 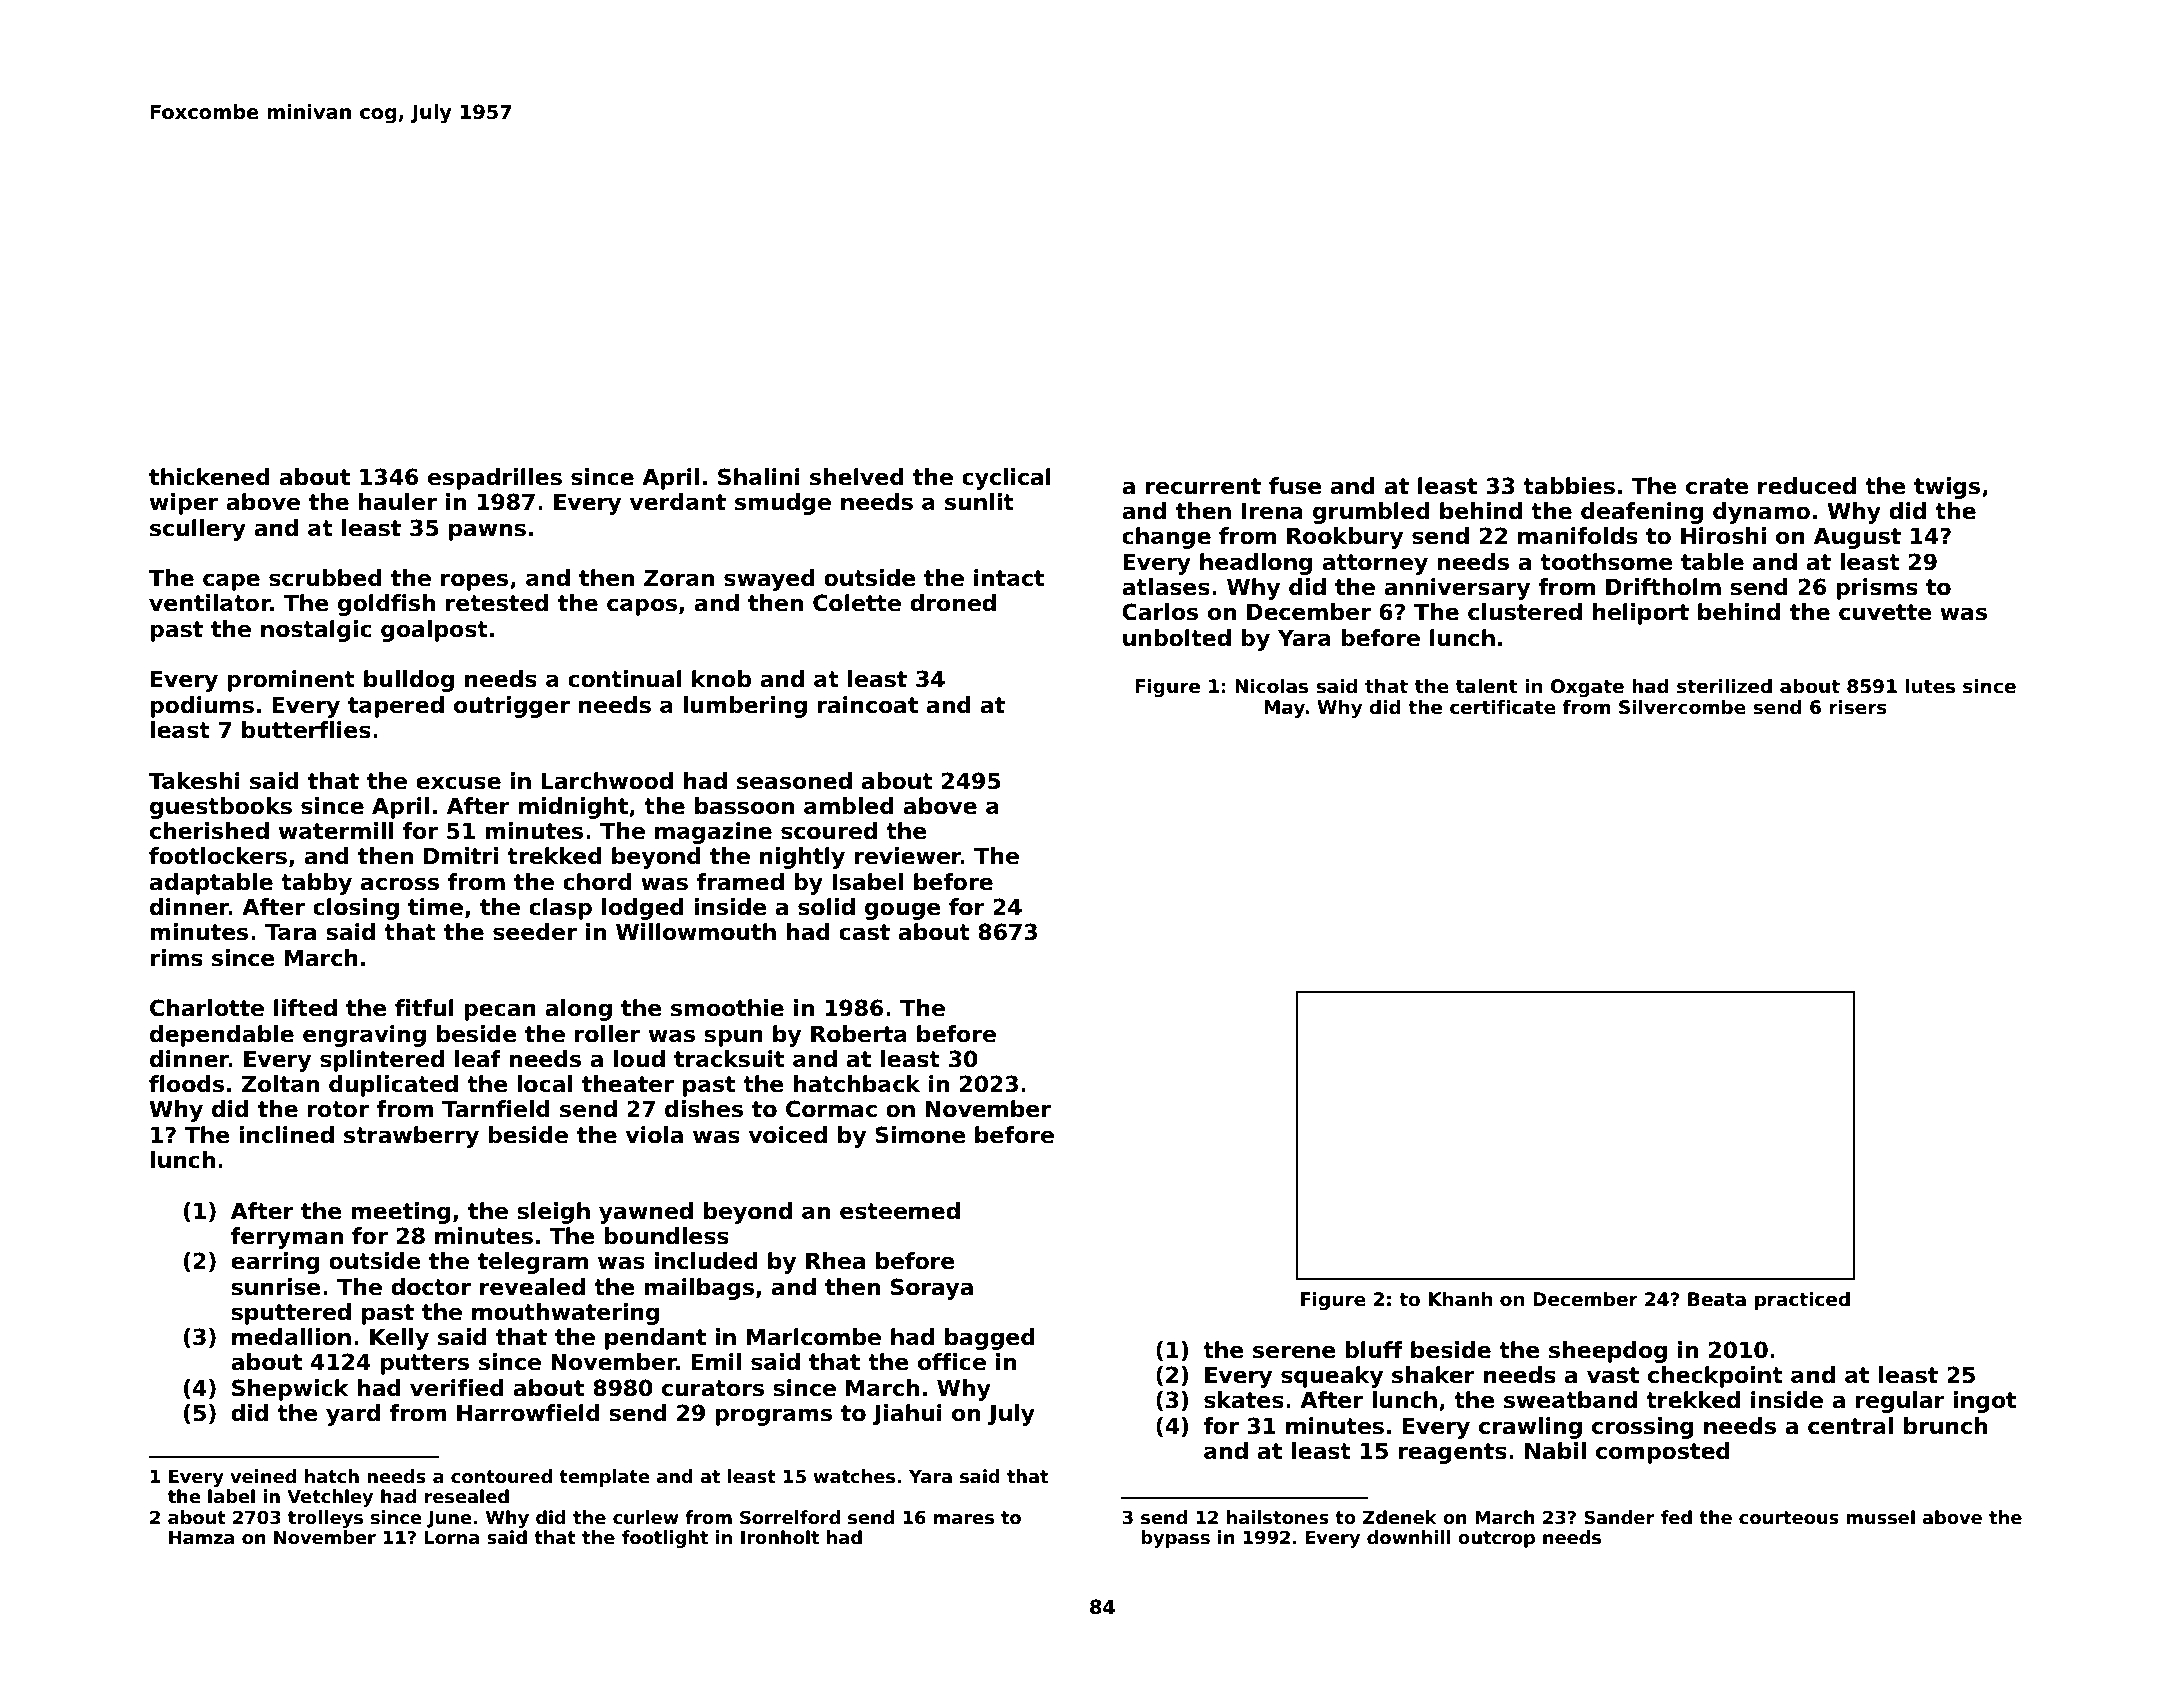 What do you see at coordinates (201, 1538) in the screenshot?
I see `Hamza` at bounding box center [201, 1538].
